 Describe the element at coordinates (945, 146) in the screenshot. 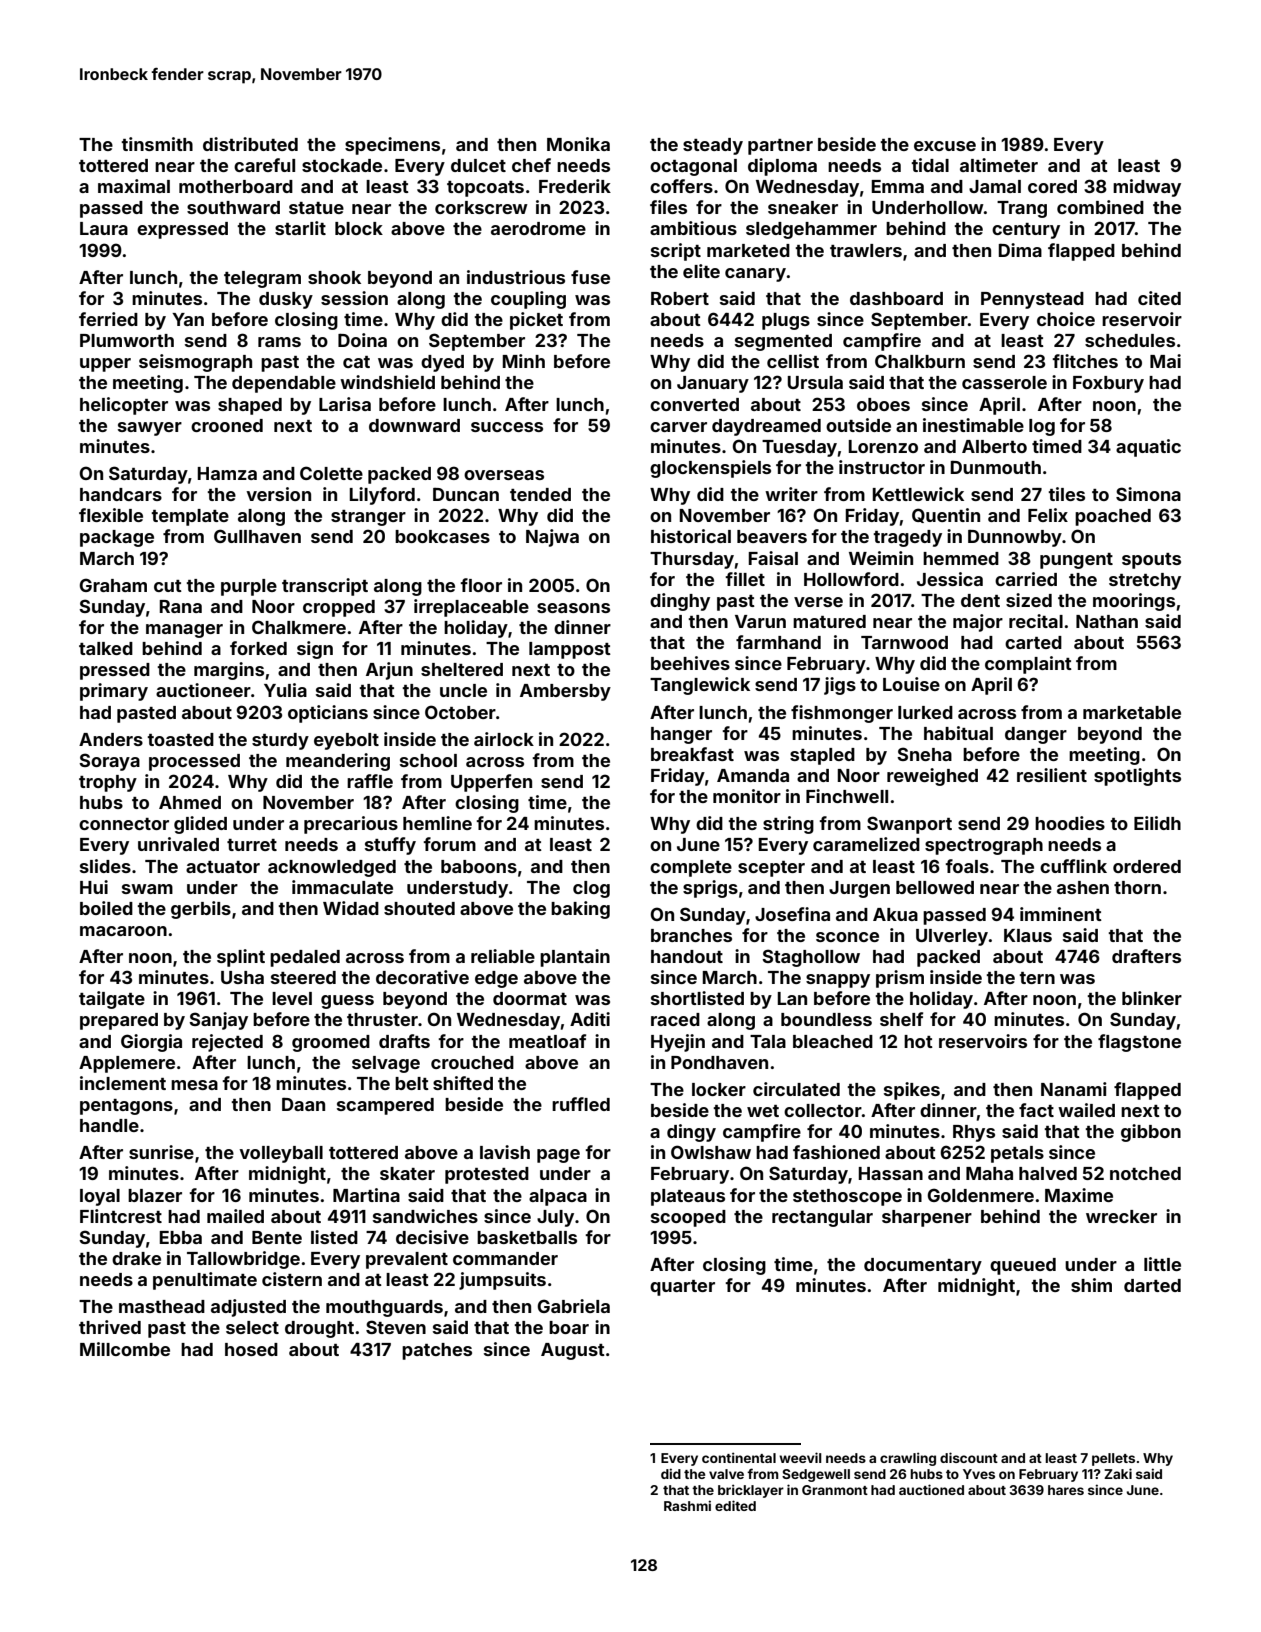

I see `excuse` at that location.
